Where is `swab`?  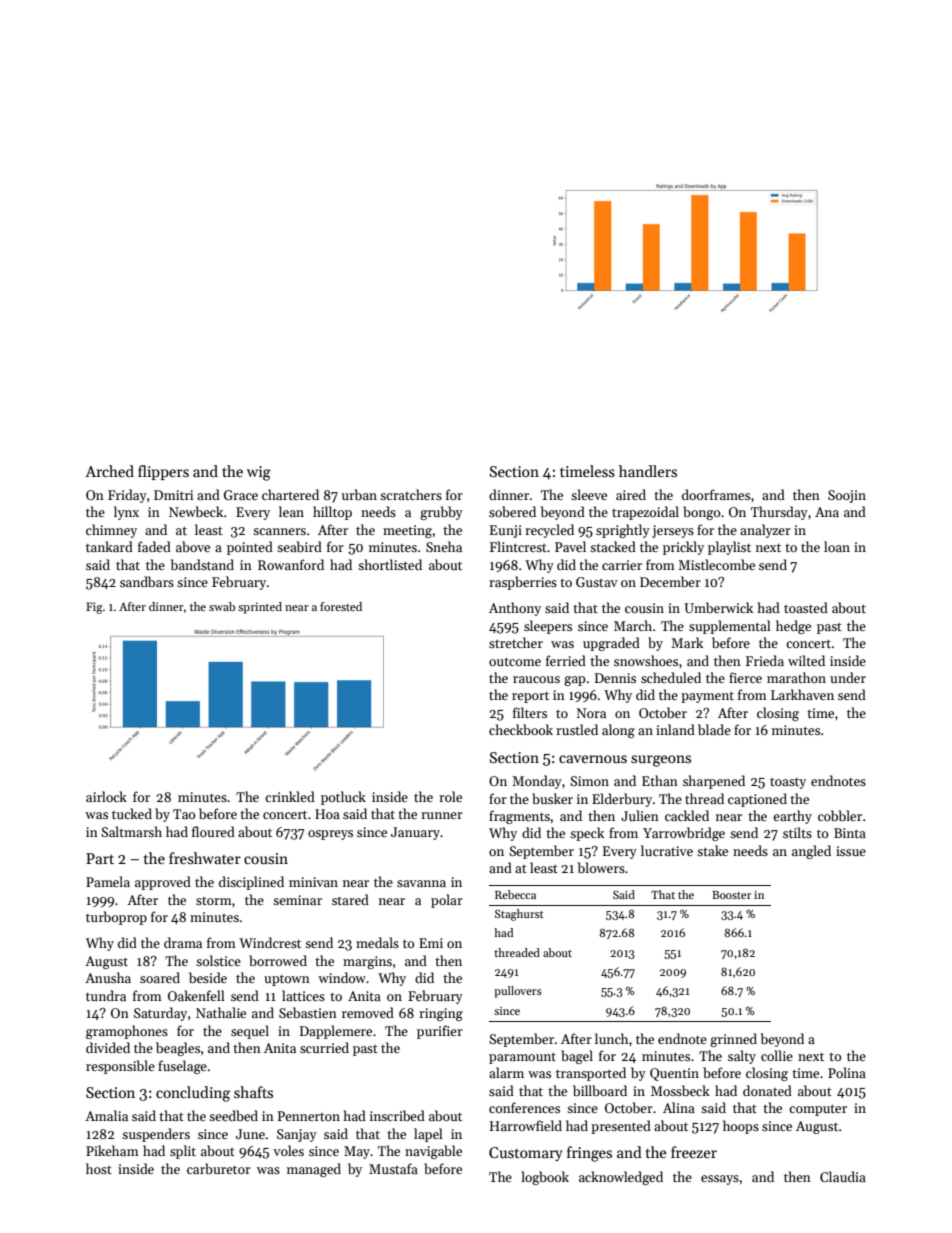
swab is located at coordinates (222, 606).
